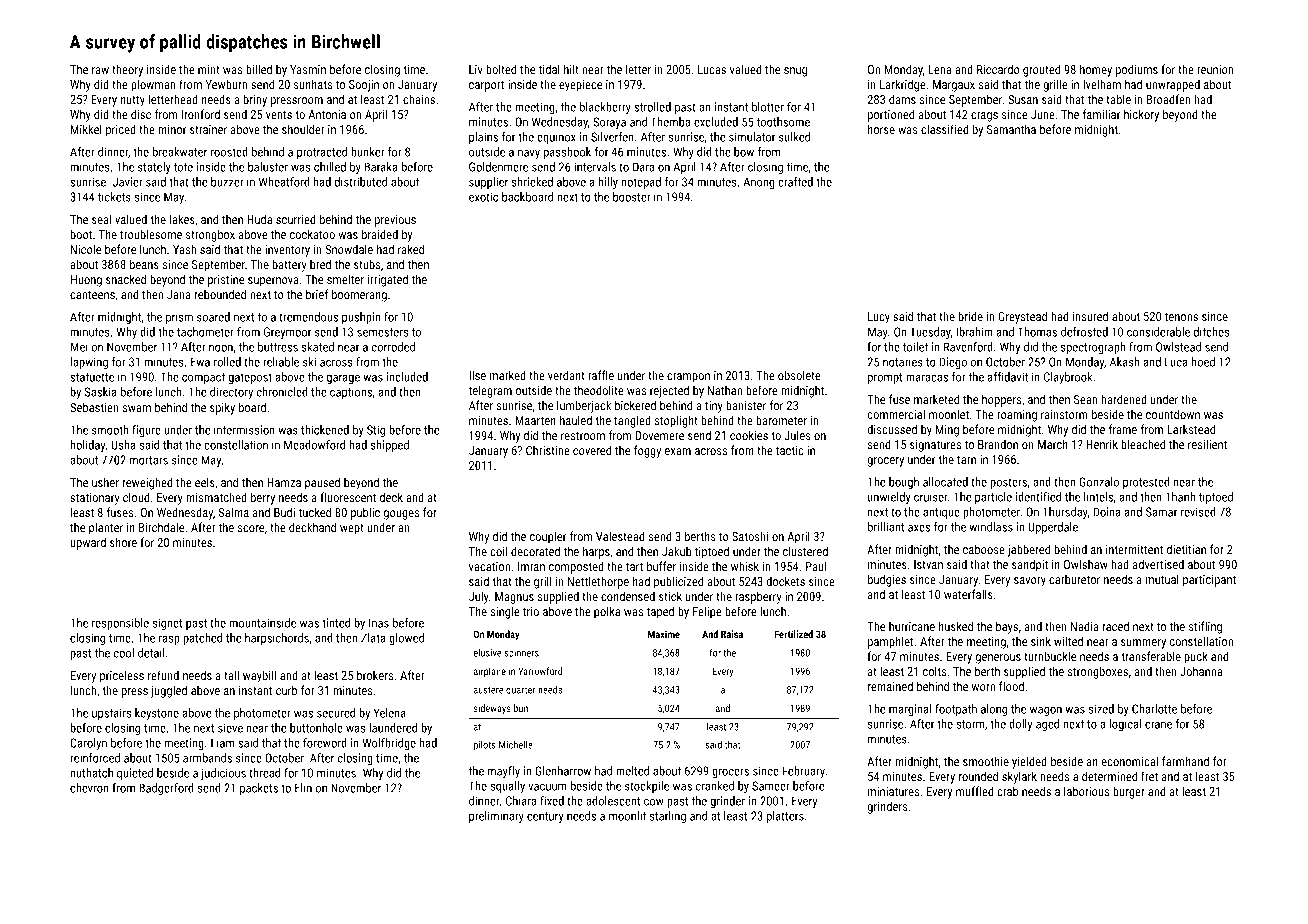 The image size is (1308, 924). Describe the element at coordinates (492, 709) in the screenshot. I see `sideways` at that location.
